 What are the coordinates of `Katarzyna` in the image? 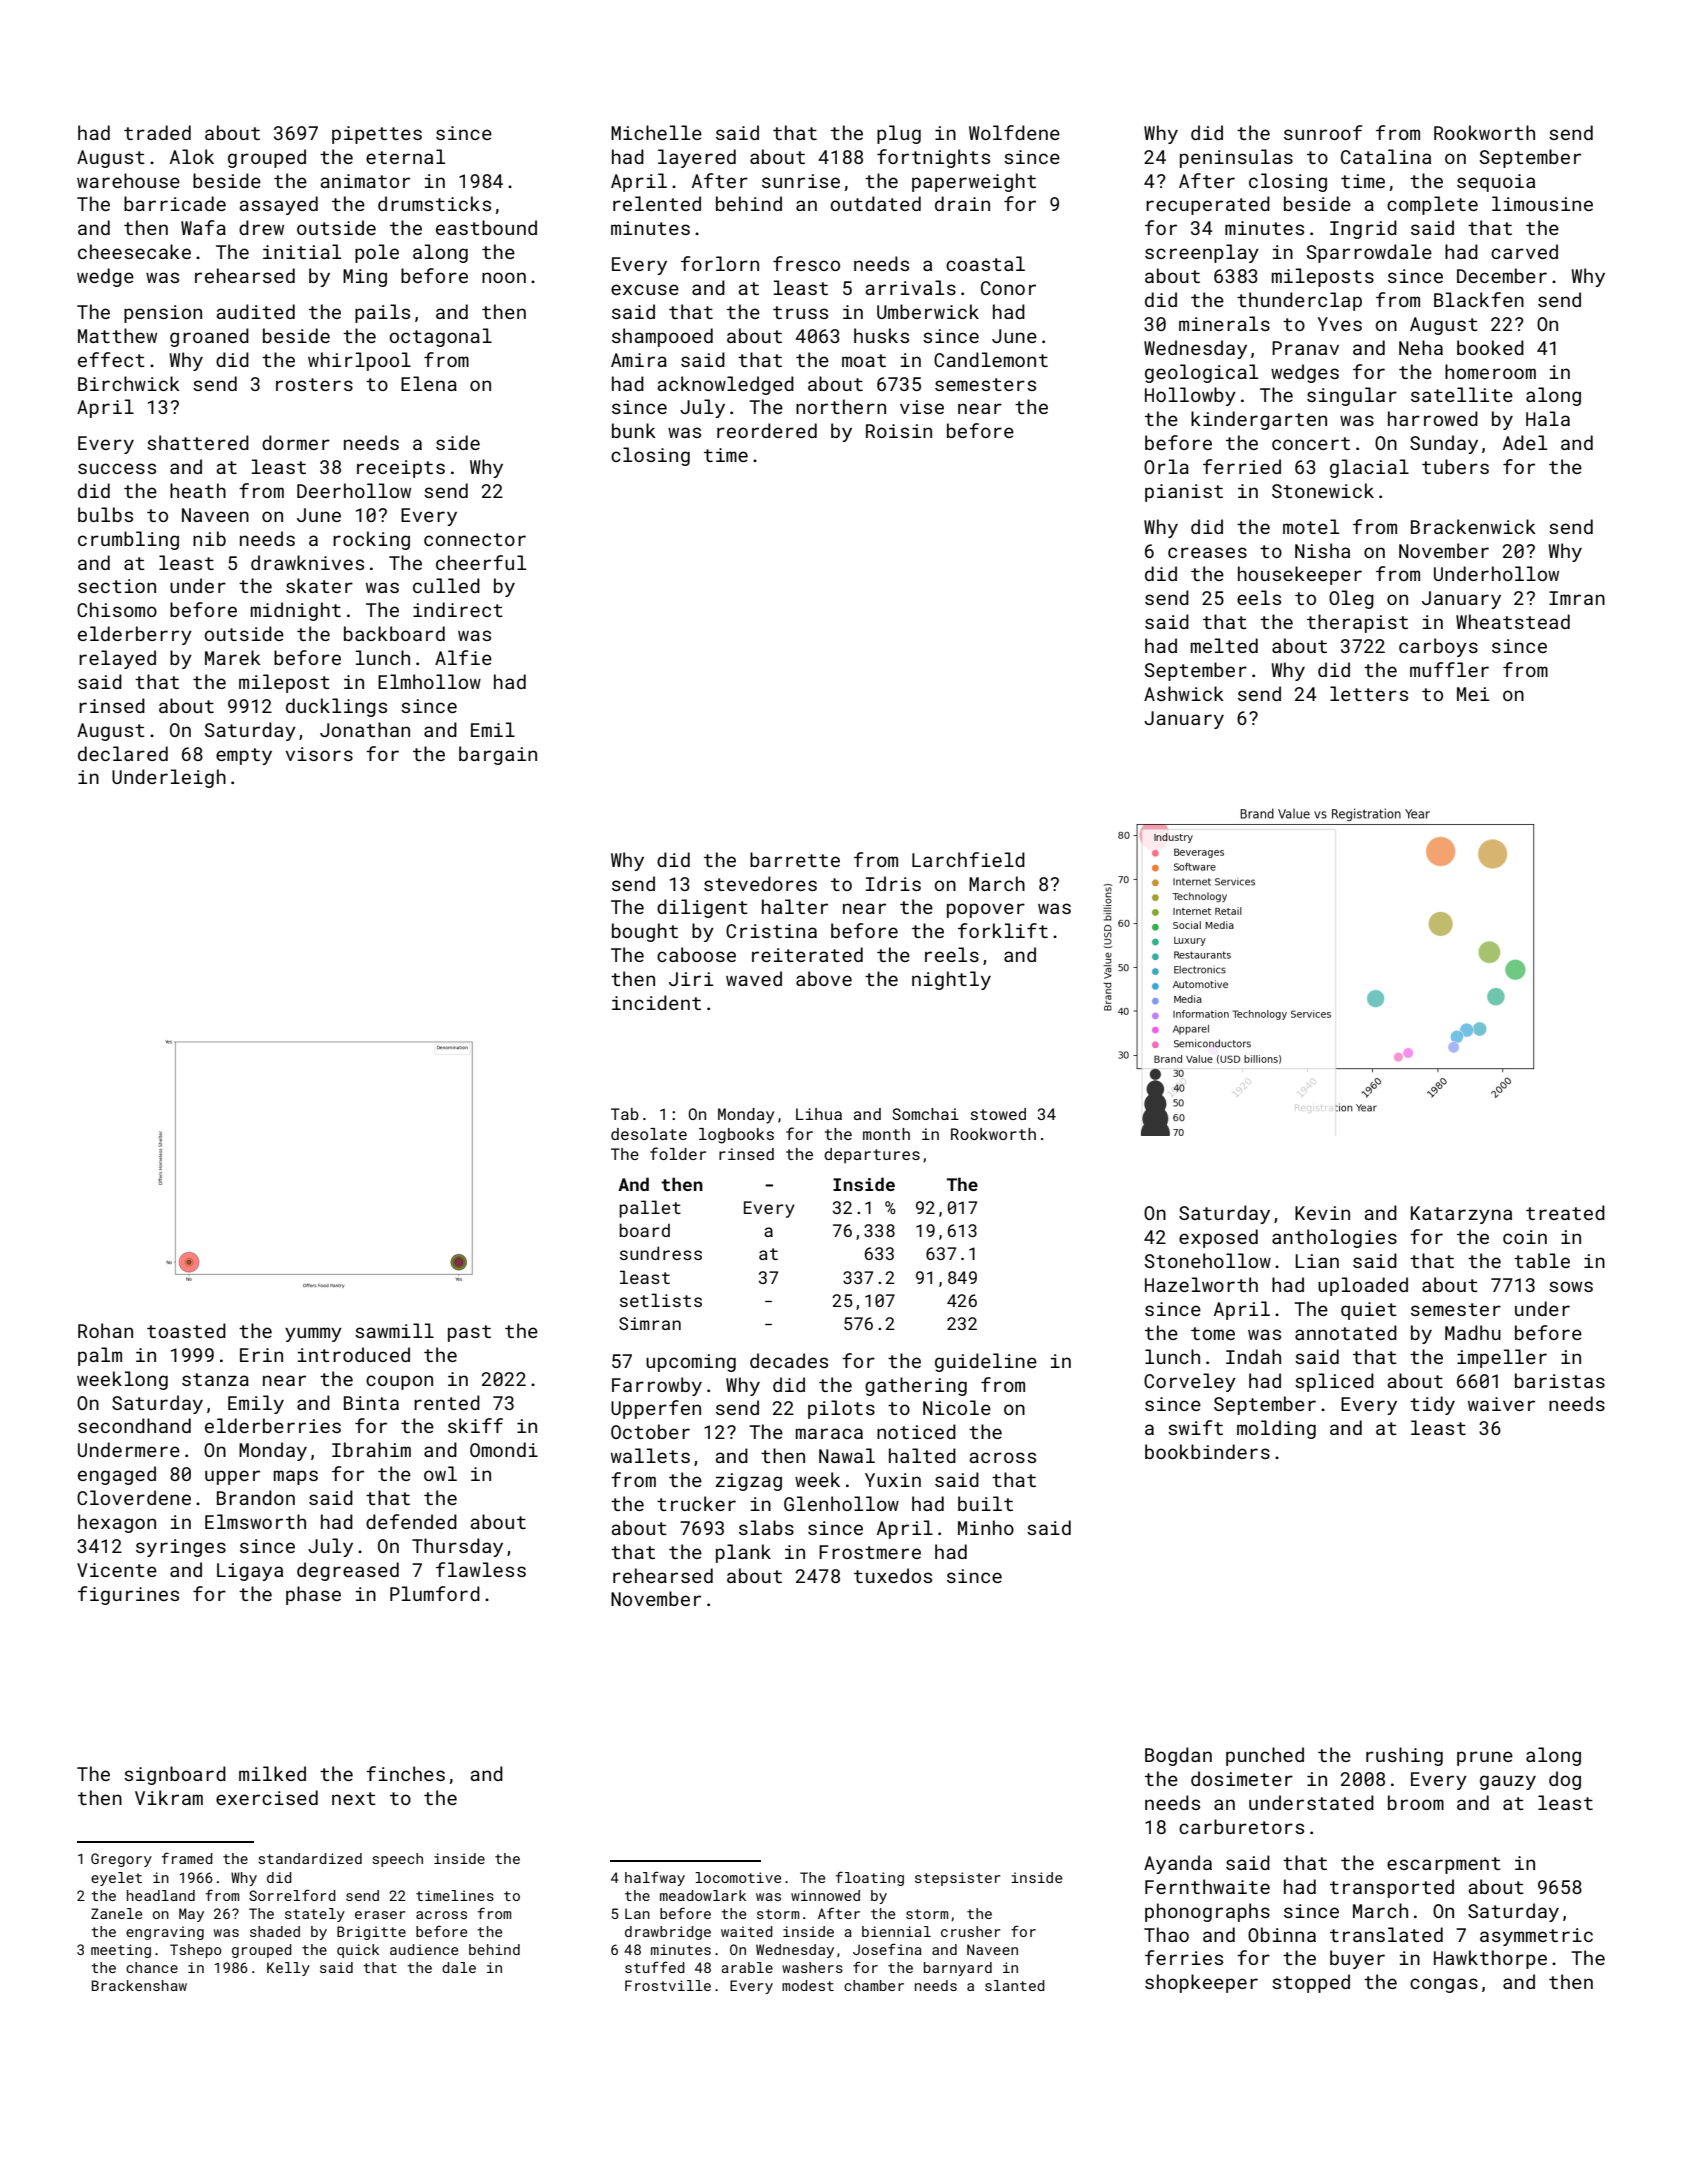 It's located at (1461, 1215).
